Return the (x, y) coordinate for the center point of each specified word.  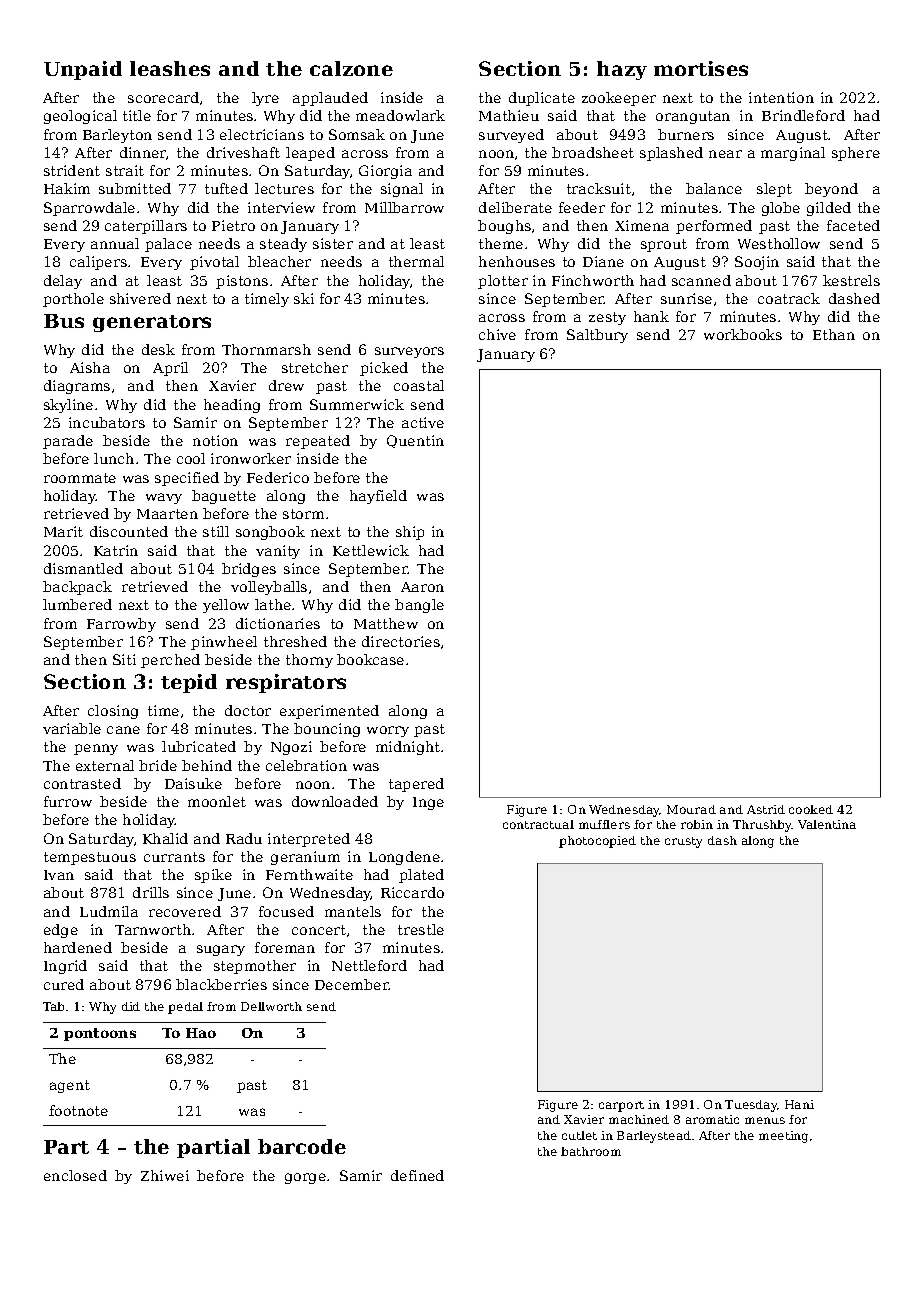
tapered (416, 785)
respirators (286, 683)
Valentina (827, 824)
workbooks (743, 334)
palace (168, 245)
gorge (305, 1178)
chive (497, 334)
